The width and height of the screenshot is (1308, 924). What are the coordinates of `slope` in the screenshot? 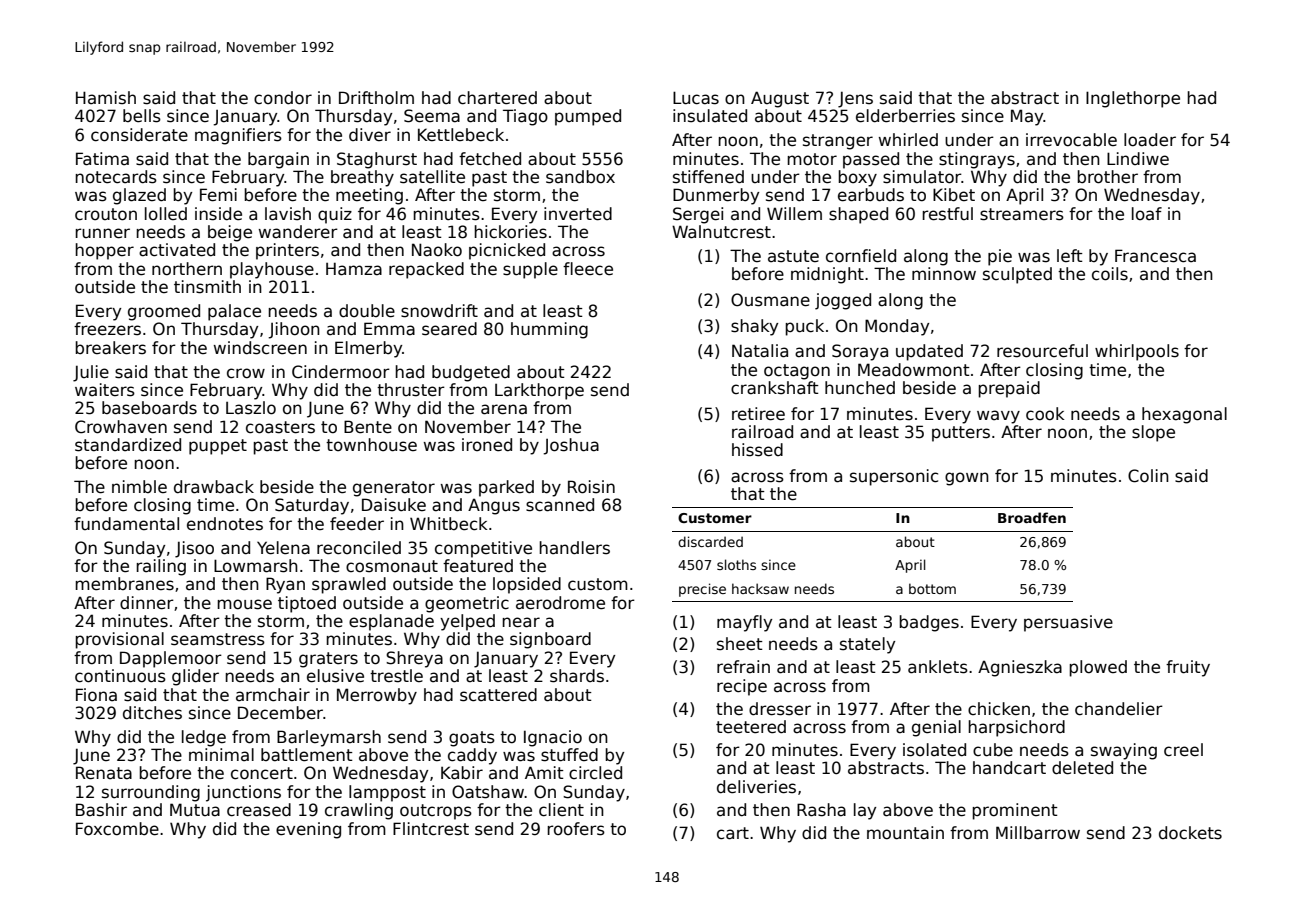 It's located at (1153, 433).
